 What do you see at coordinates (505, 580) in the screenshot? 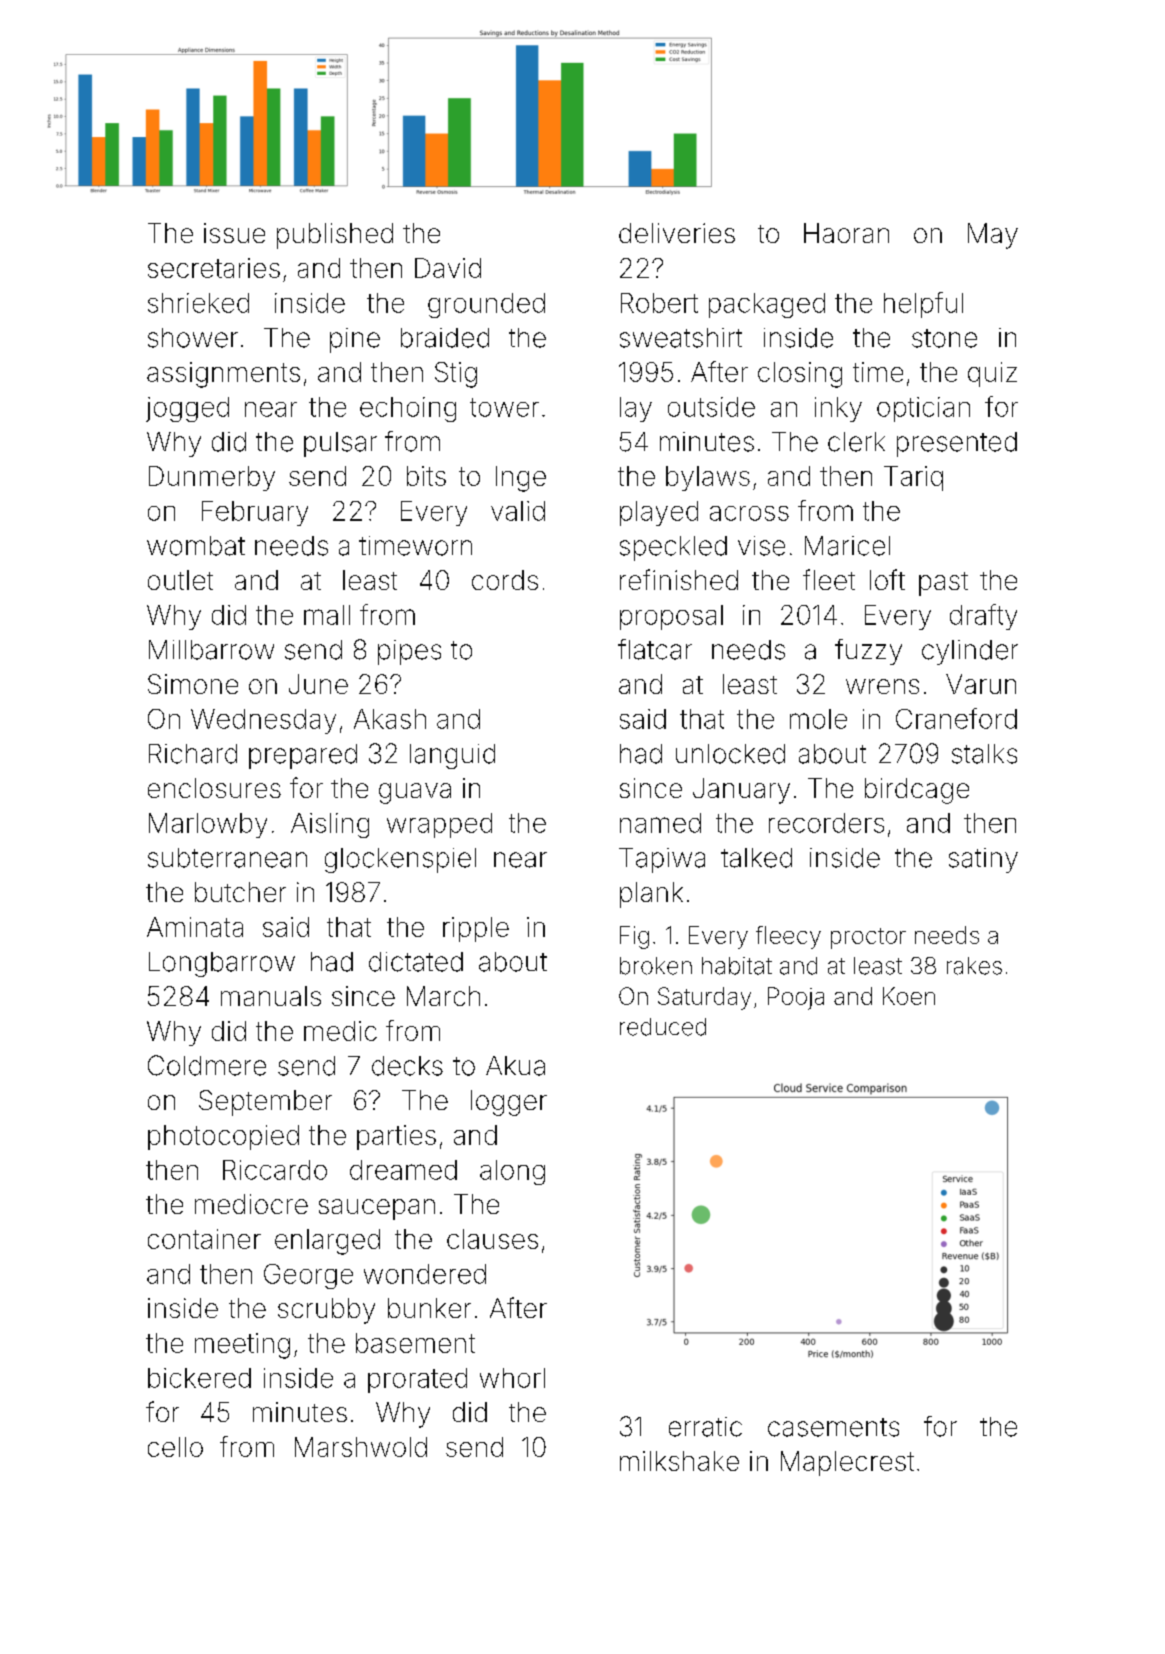
I see `cords` at bounding box center [505, 580].
